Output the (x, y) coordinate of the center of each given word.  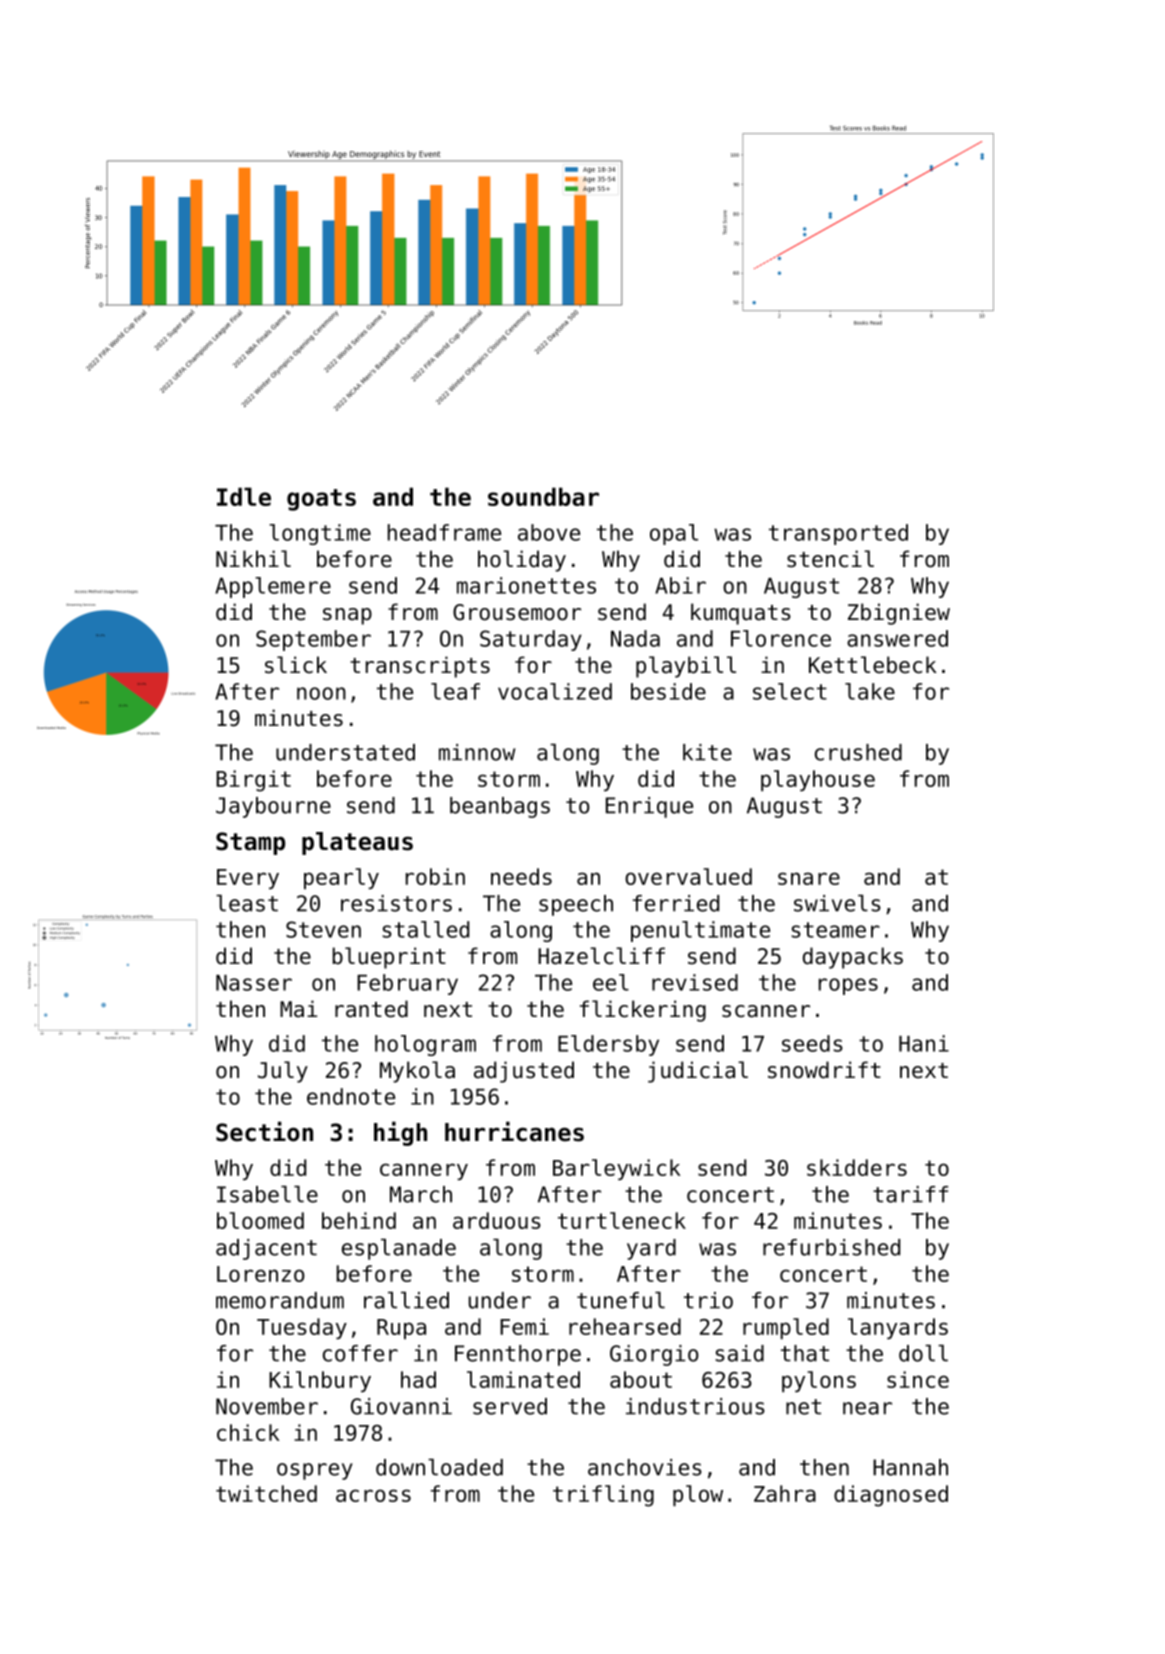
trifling (603, 1496)
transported (838, 534)
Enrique (649, 807)
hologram (425, 1045)
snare (809, 878)
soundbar (543, 496)
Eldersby (608, 1045)
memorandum (280, 1300)
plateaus (357, 843)
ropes (848, 986)
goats (321, 500)
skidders (857, 1167)
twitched (266, 1493)
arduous (497, 1220)
